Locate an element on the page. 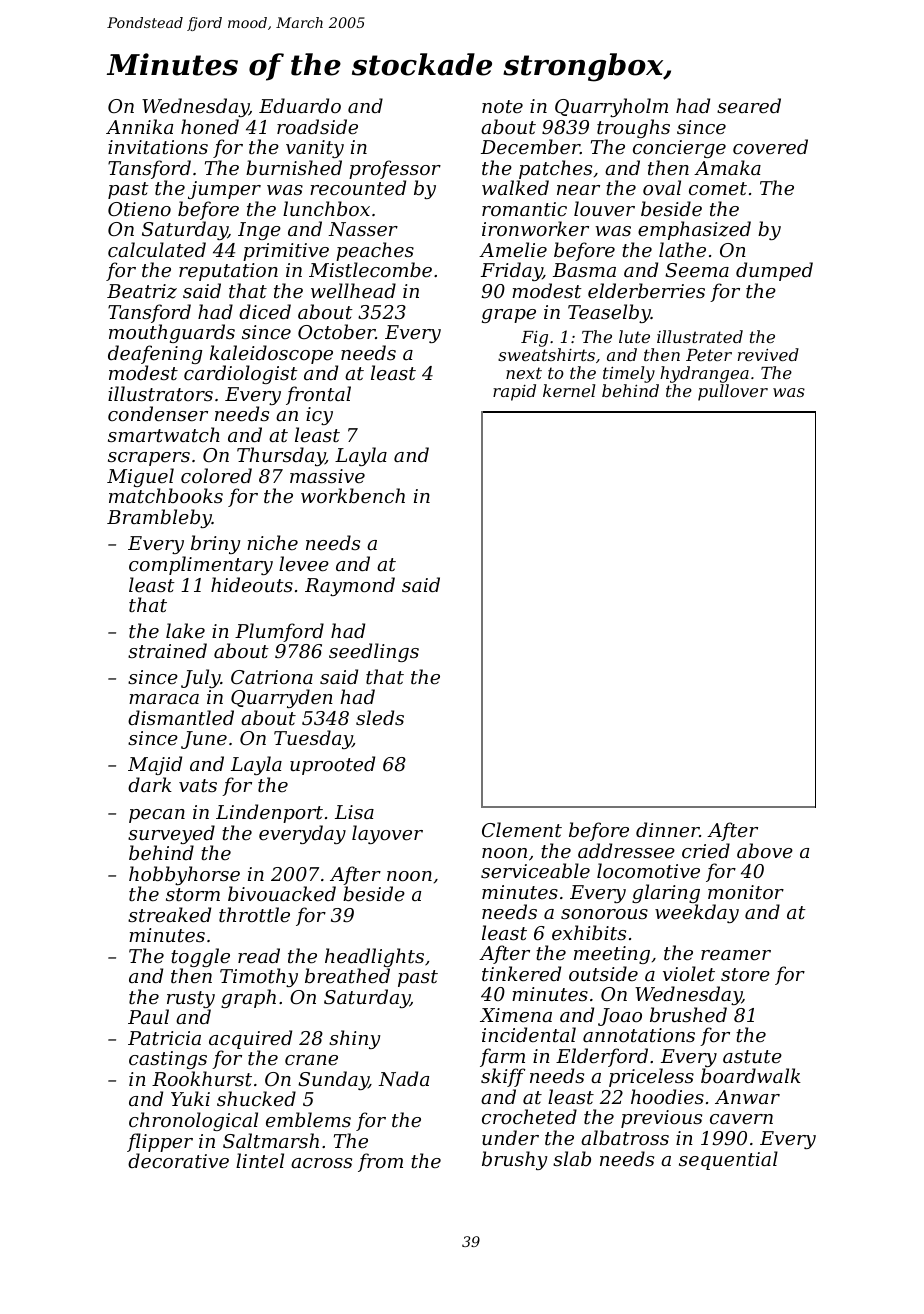  honed is located at coordinates (210, 126).
